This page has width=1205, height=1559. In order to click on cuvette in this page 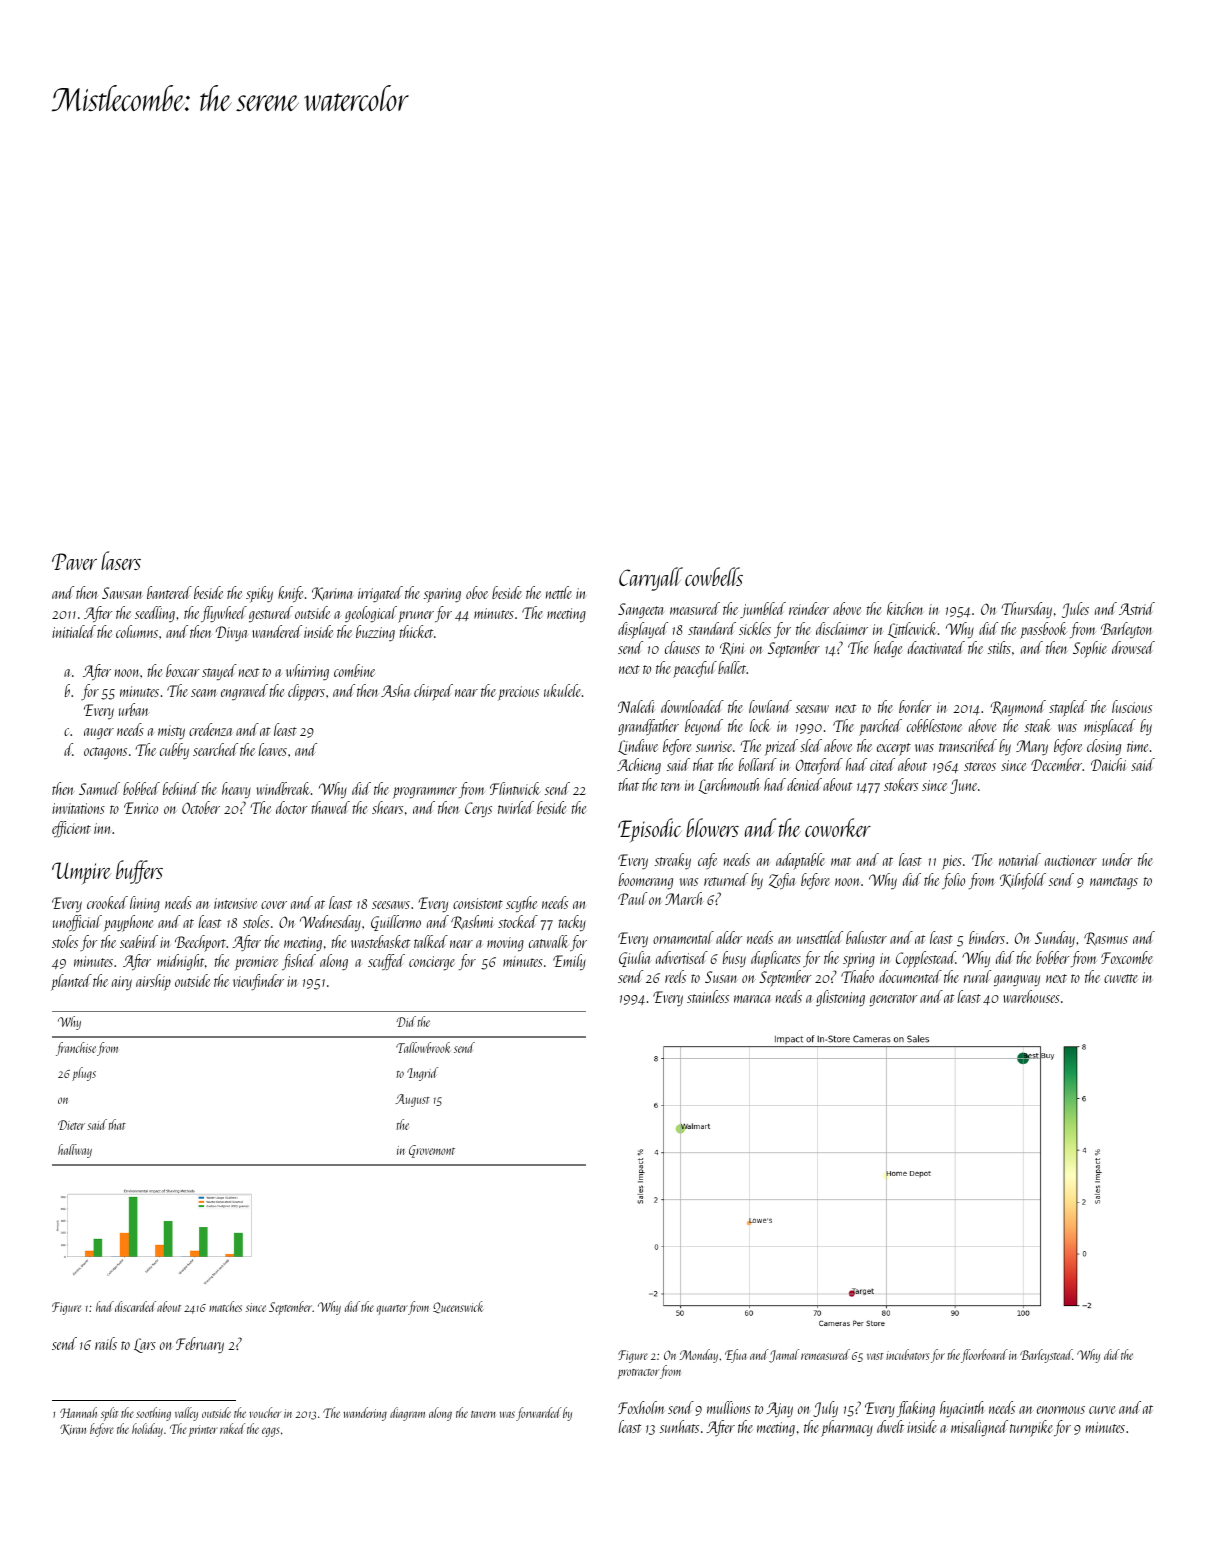, I will do `click(1121, 978)`.
